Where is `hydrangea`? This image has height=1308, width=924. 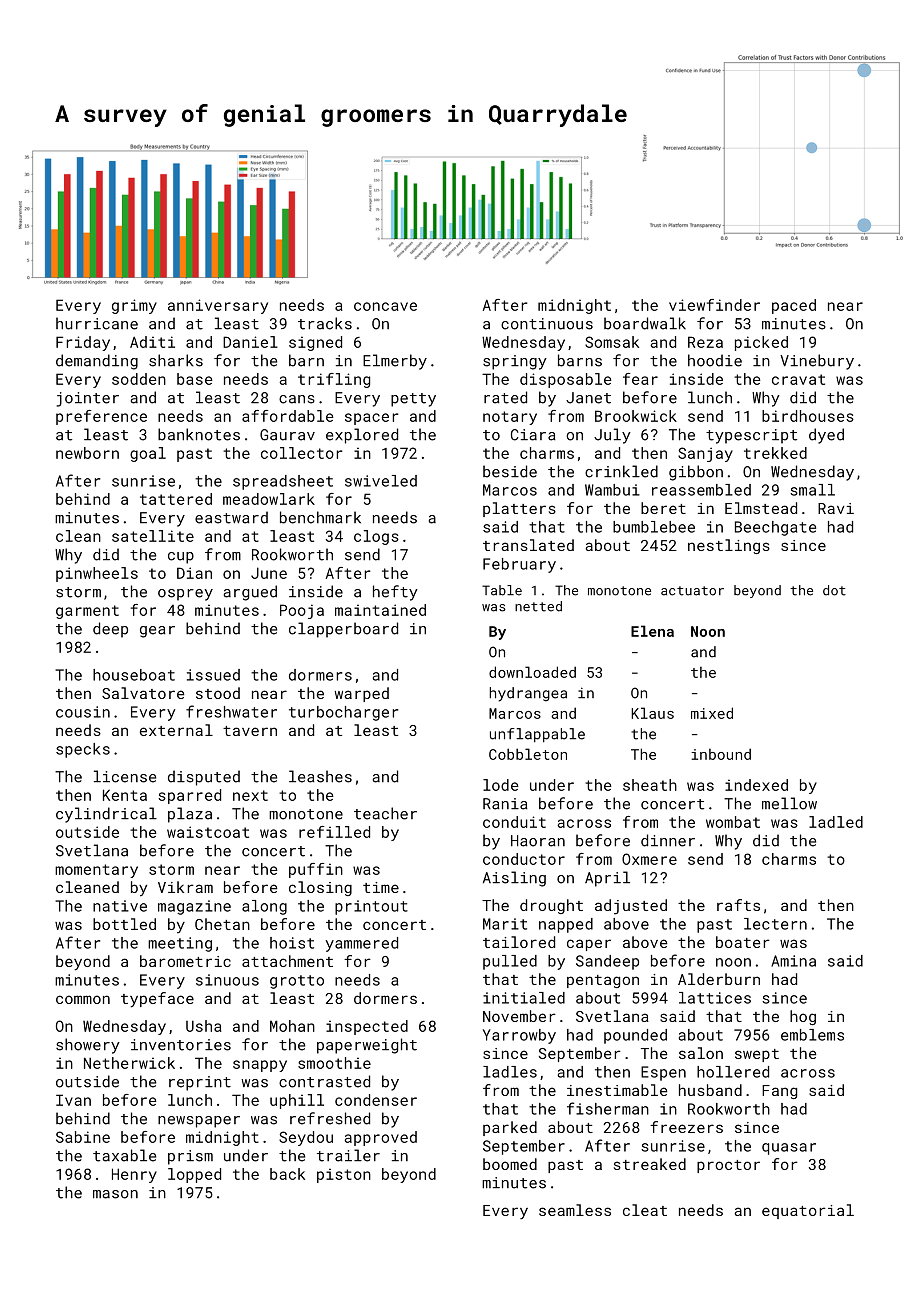 hydrangea is located at coordinates (528, 694).
